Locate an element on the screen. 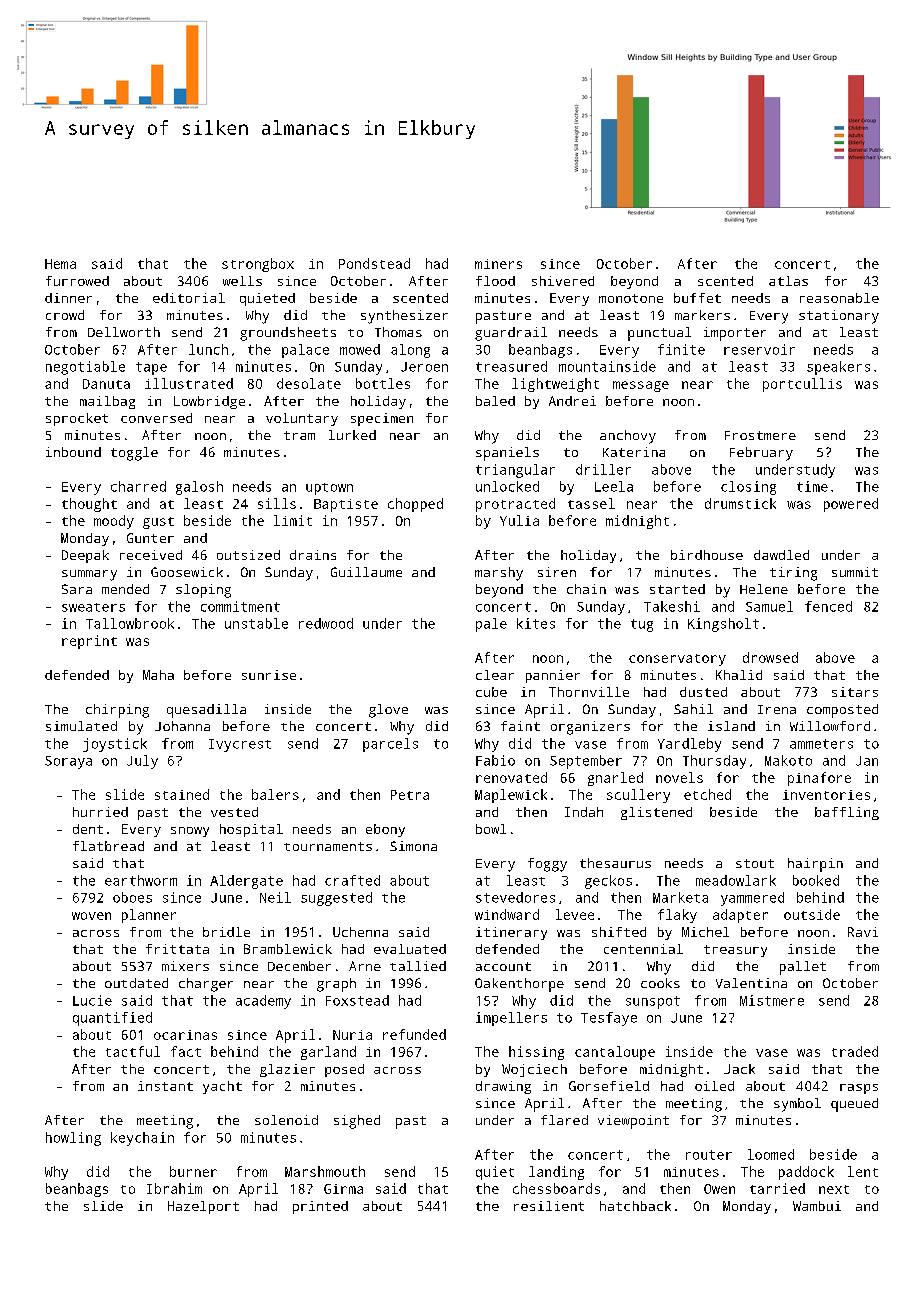  thesaurus is located at coordinates (615, 863).
